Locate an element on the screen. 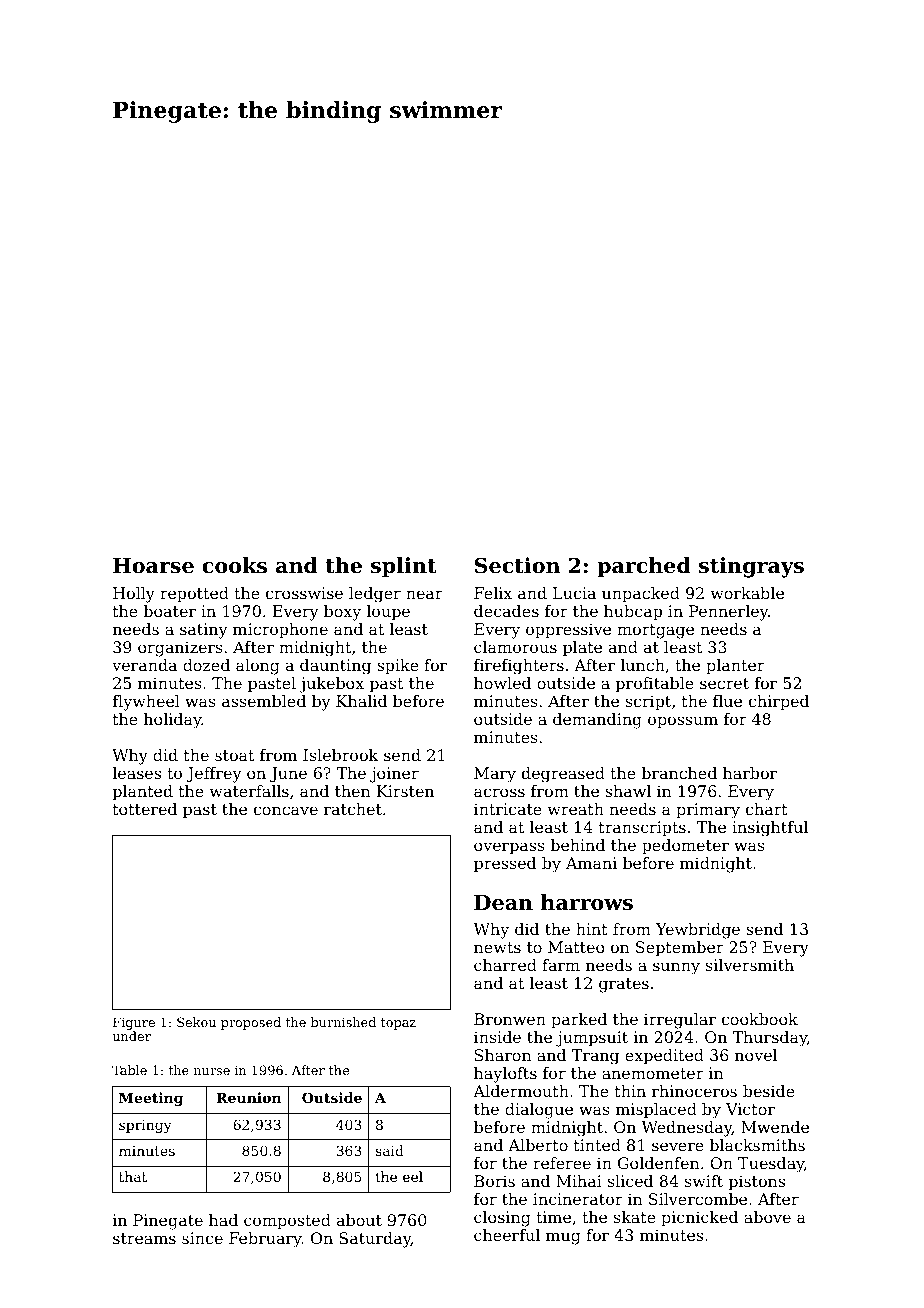 This screenshot has width=924, height=1308. February is located at coordinates (265, 1240).
